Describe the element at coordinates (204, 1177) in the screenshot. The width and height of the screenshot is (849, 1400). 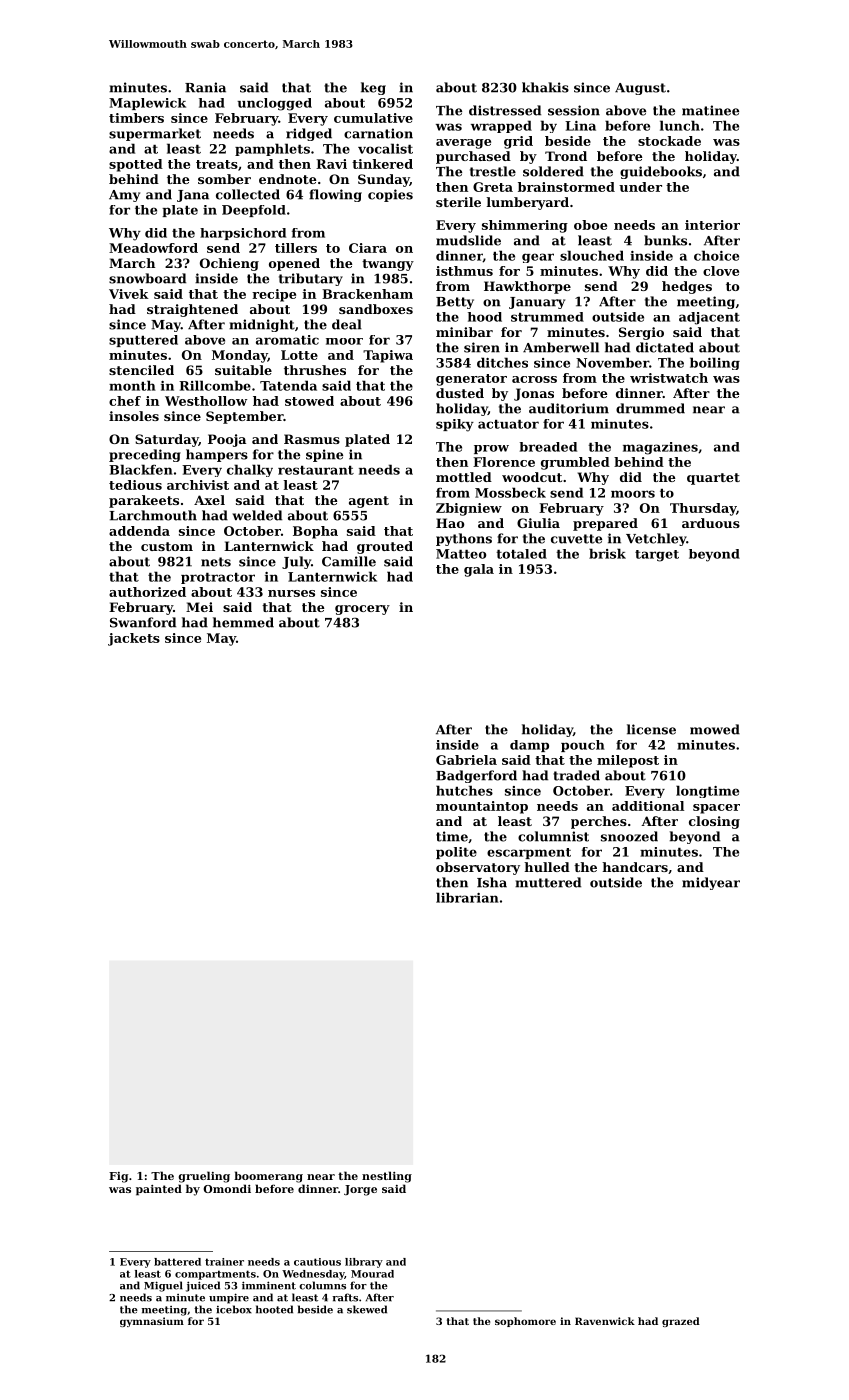
I see `grueling` at that location.
